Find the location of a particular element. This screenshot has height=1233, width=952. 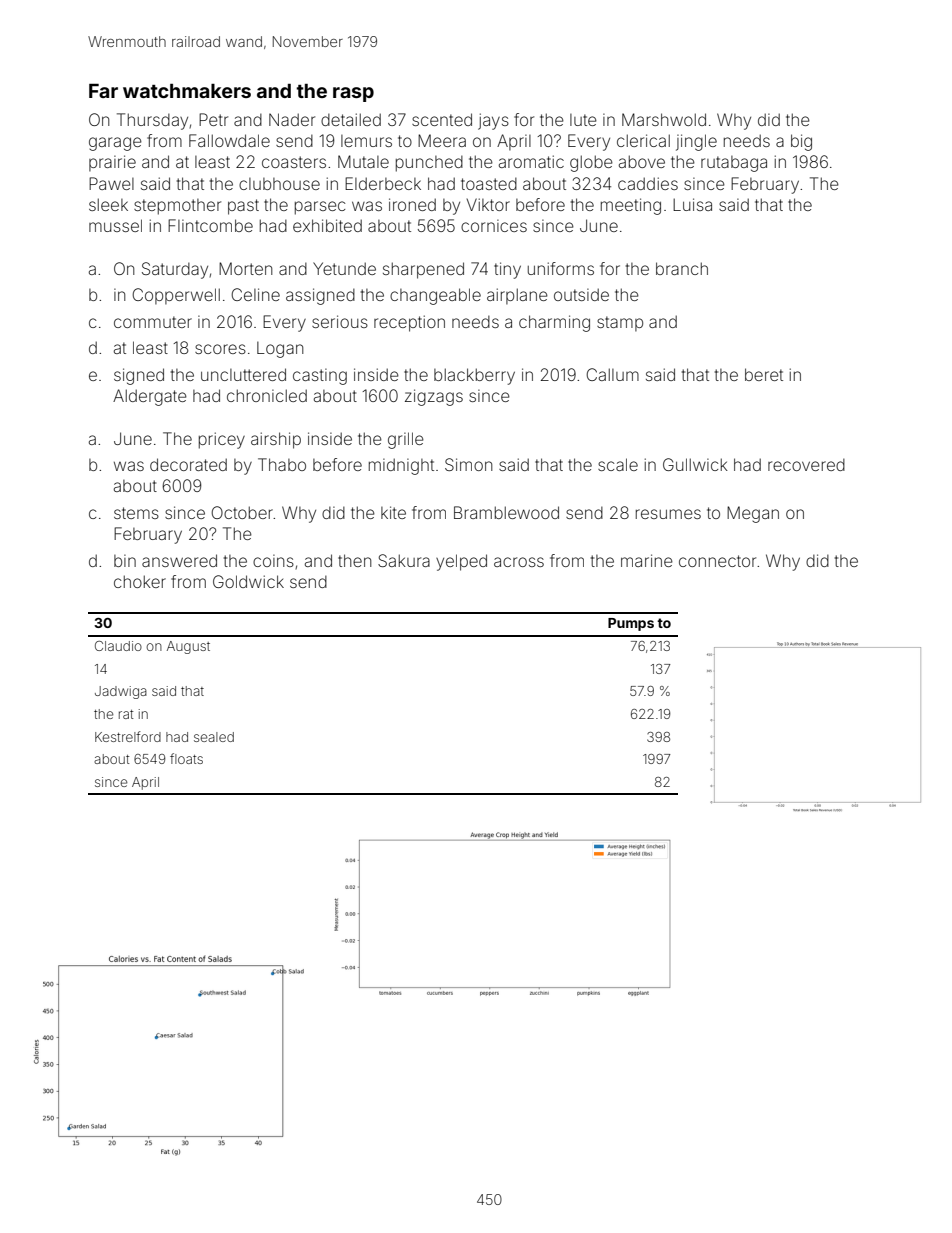

Marshwold is located at coordinates (664, 119).
